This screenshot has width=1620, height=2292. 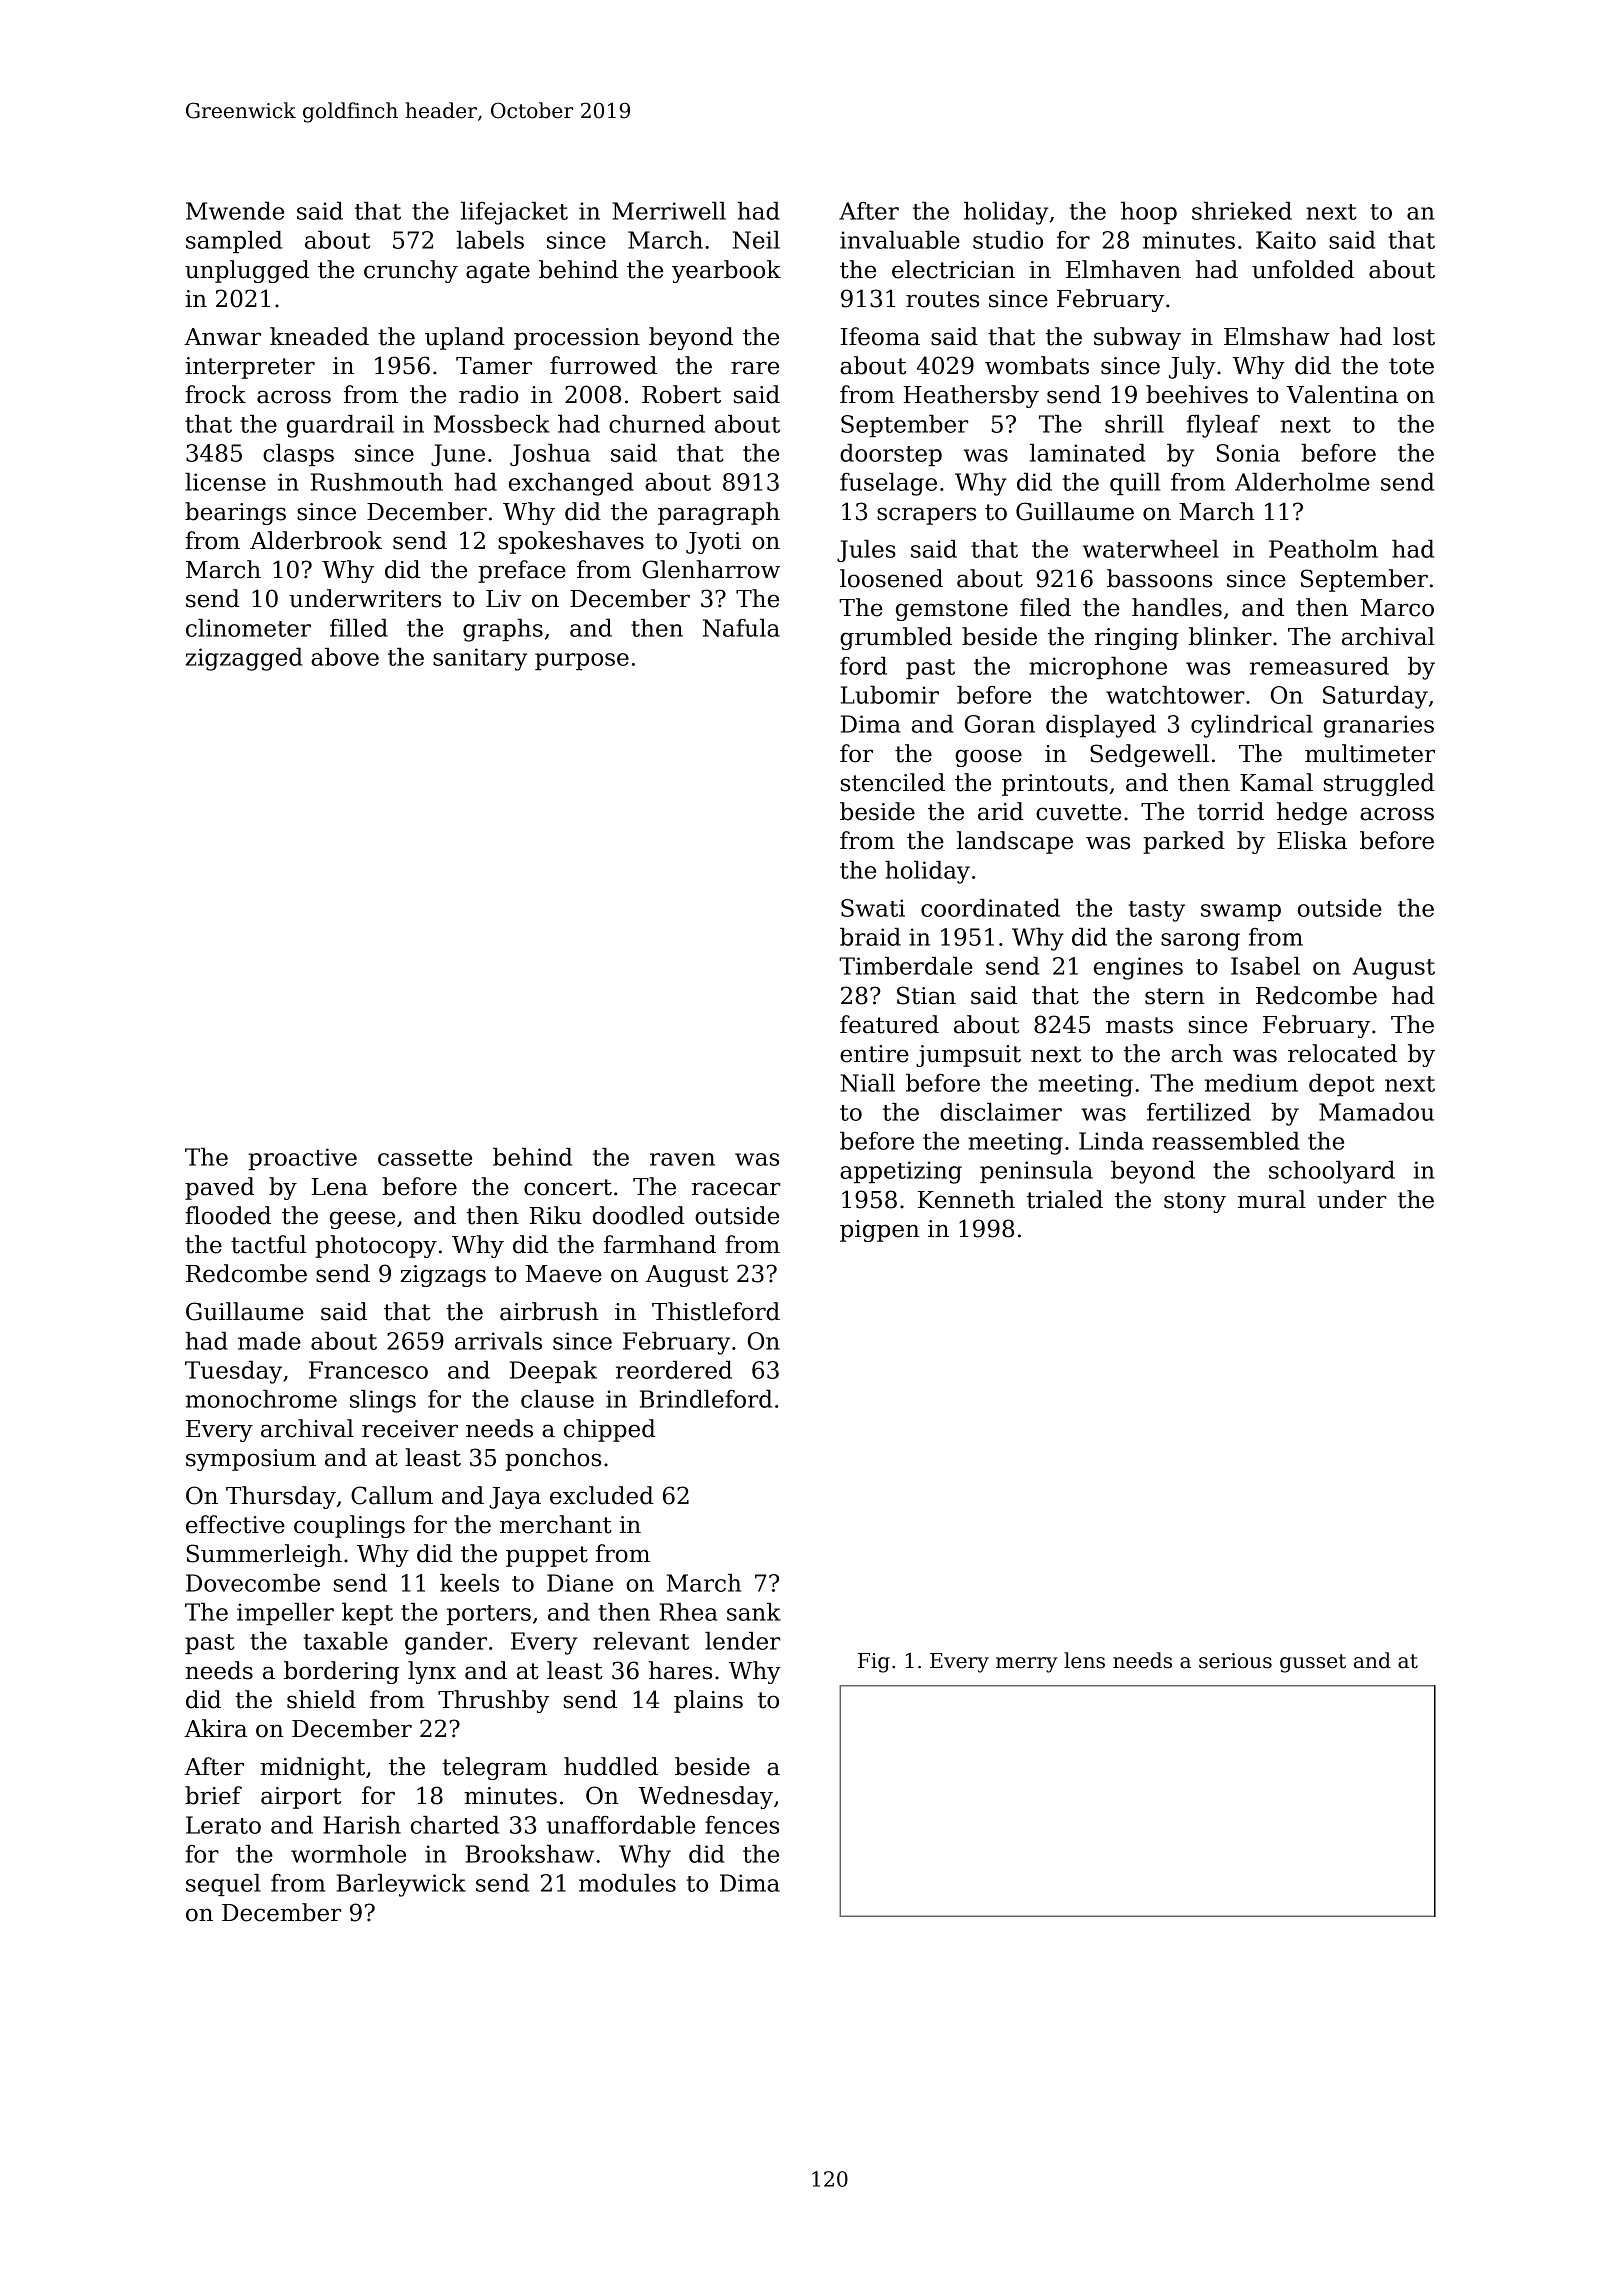 I want to click on depot, so click(x=1342, y=1085).
